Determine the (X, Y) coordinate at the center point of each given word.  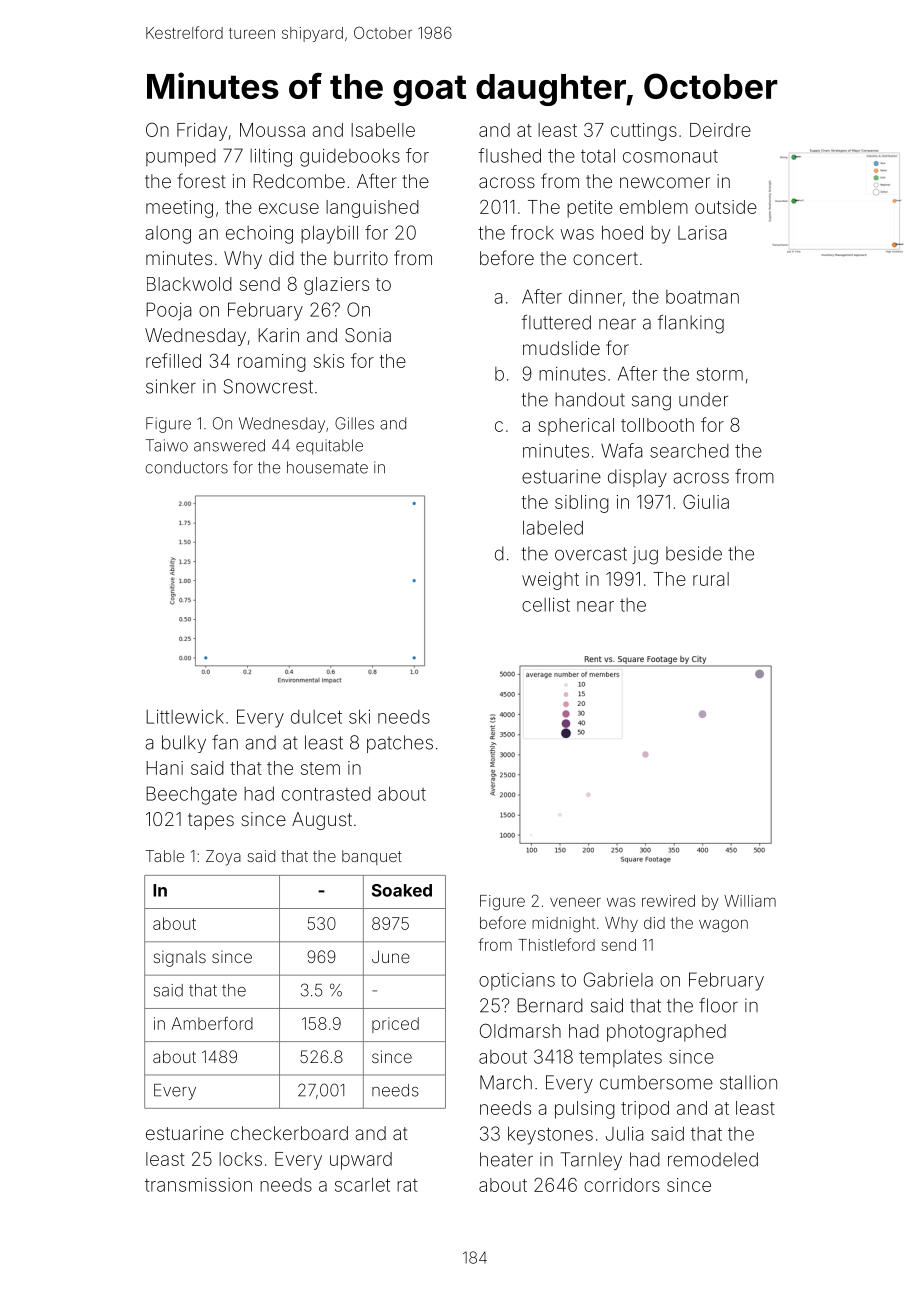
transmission (198, 1185)
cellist (546, 604)
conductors (186, 467)
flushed (509, 155)
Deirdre (720, 130)
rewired (668, 901)
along (168, 235)
